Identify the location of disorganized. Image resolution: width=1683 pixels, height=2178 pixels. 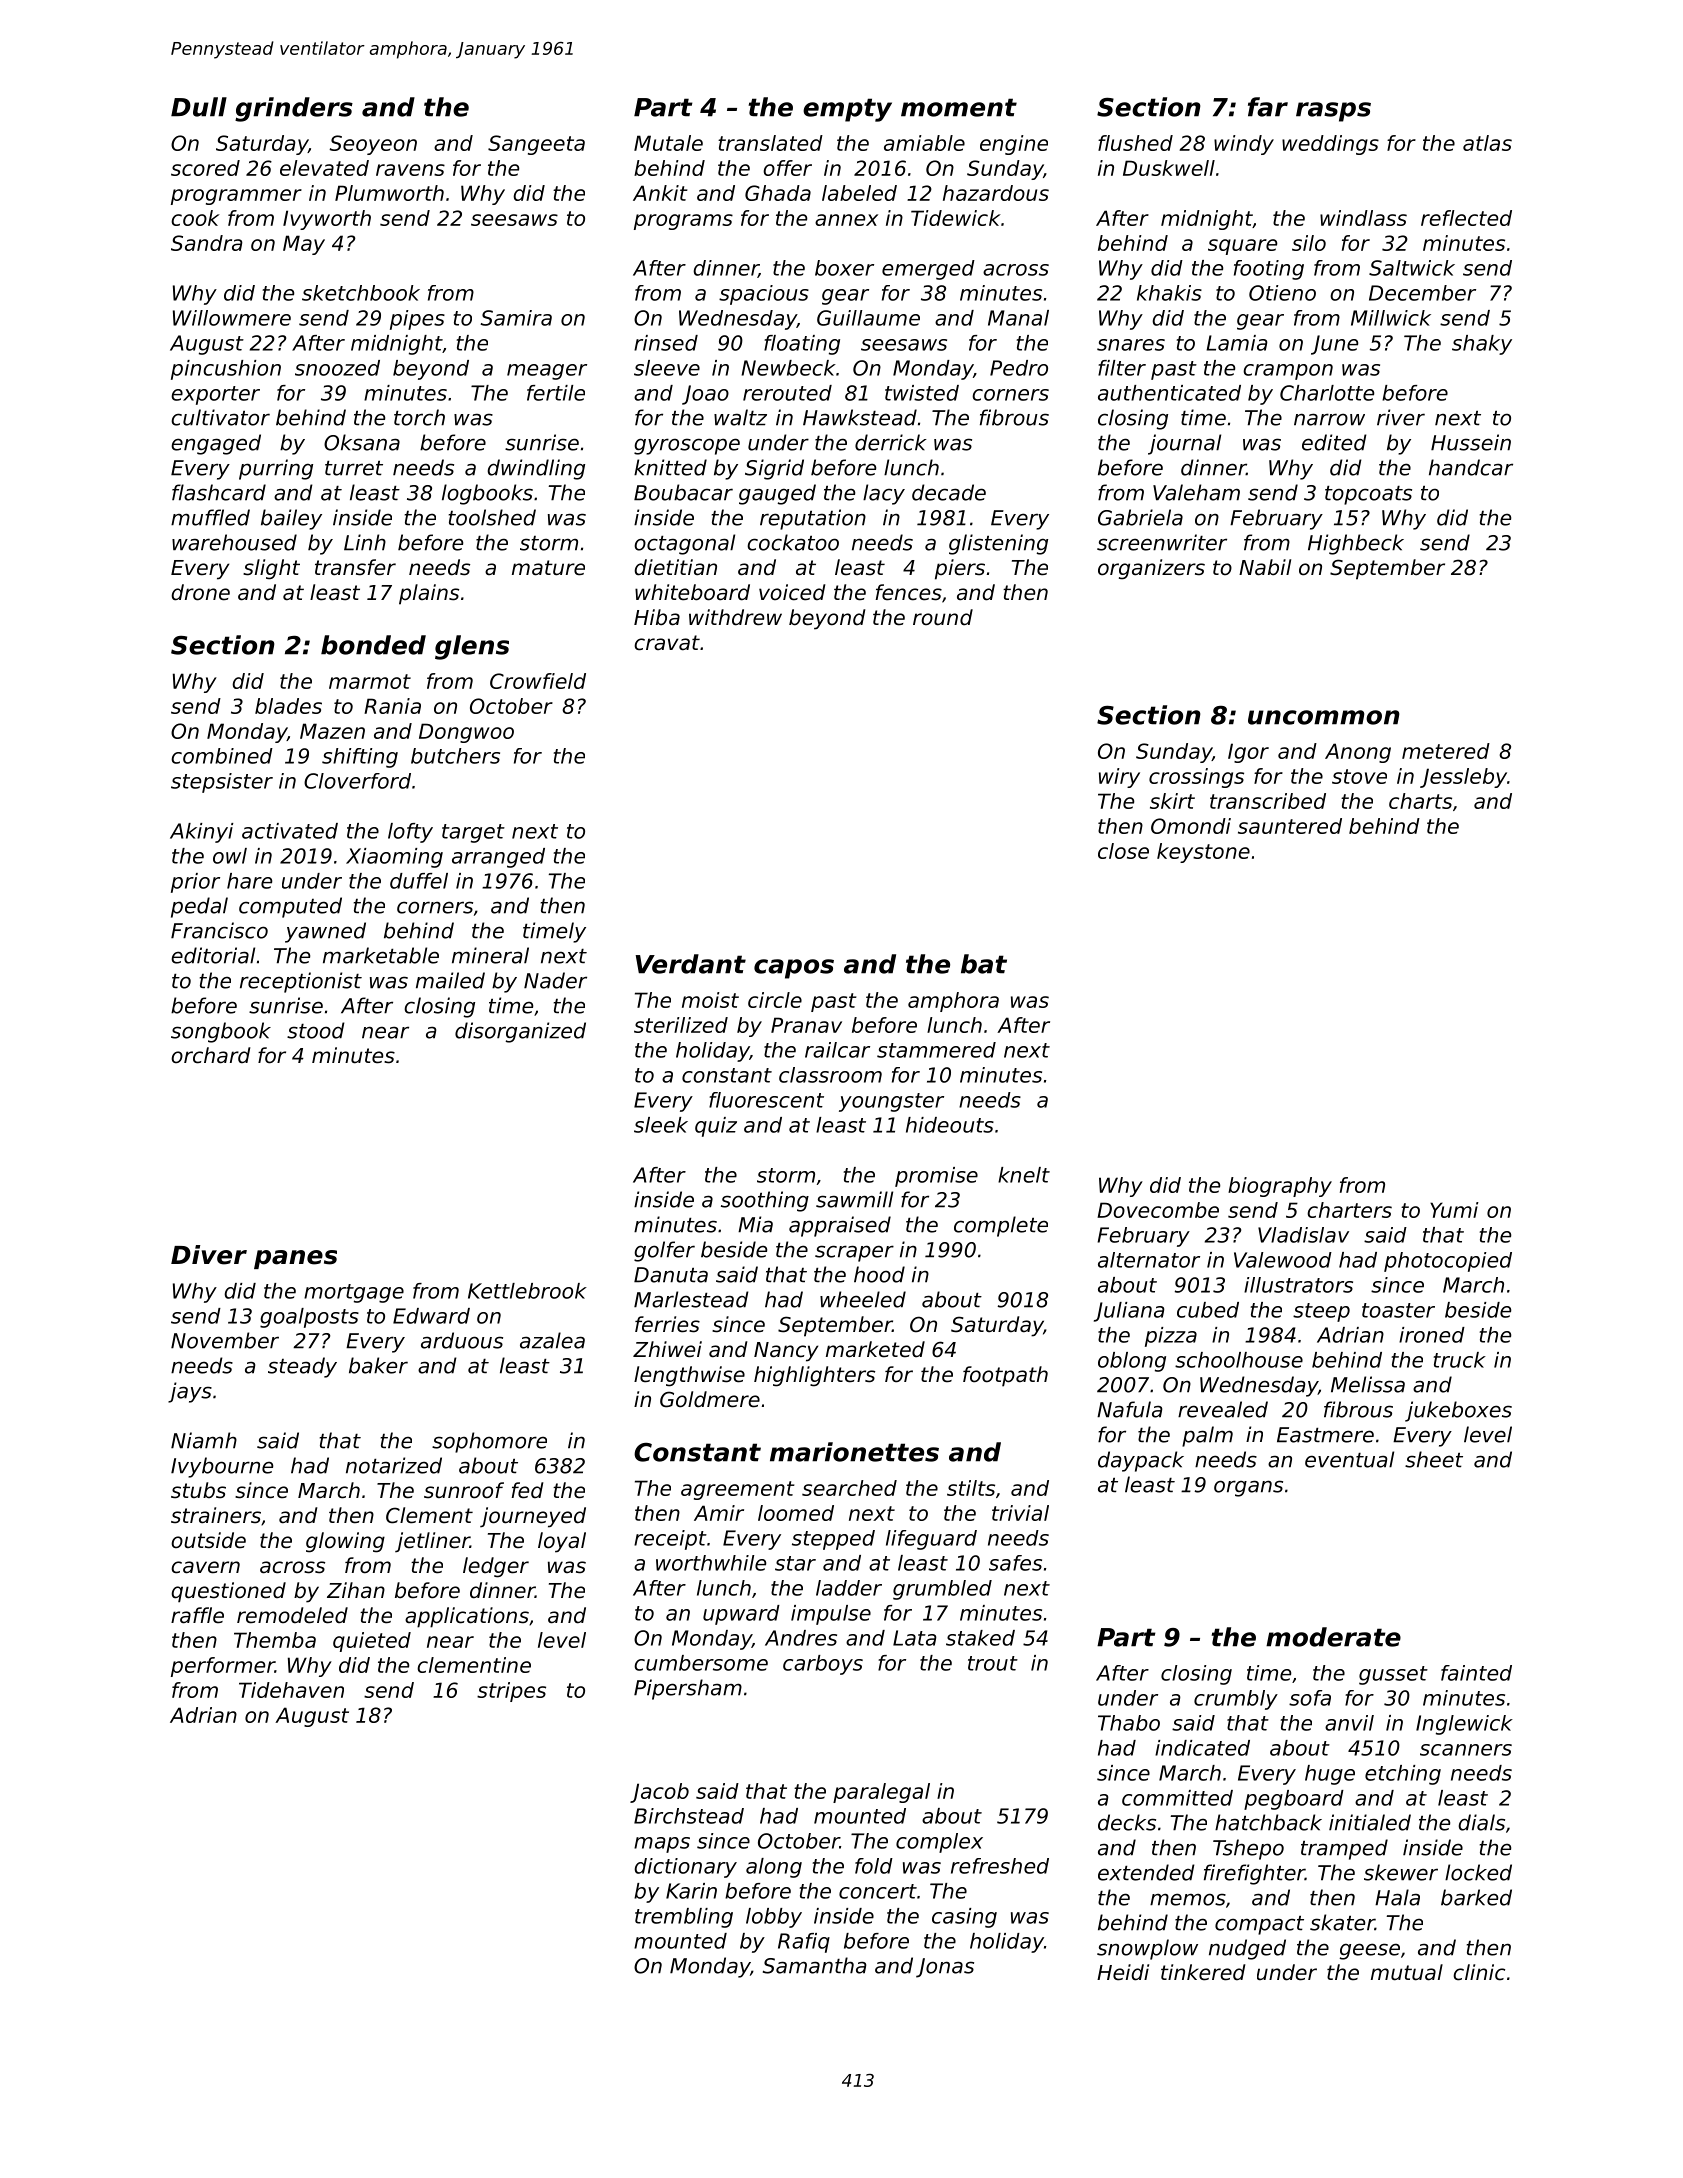
(520, 1032).
